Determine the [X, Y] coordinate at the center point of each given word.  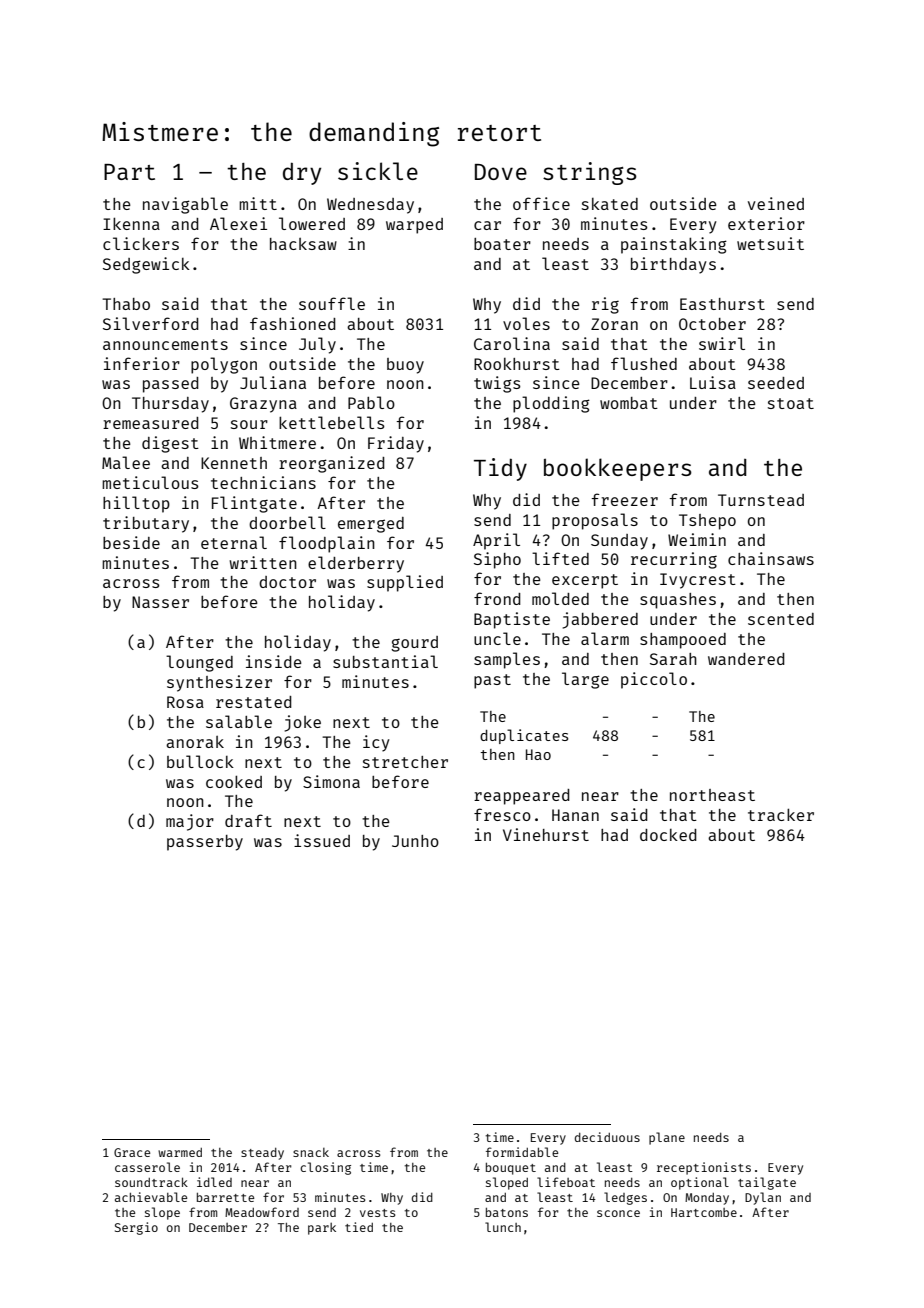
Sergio [136, 1228]
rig [605, 305]
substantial [385, 661]
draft [248, 820]
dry [302, 173]
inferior [142, 363]
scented [781, 619]
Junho [415, 841]
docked [668, 835]
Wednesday [370, 206]
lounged [199, 663]
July [317, 345]
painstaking [674, 245]
